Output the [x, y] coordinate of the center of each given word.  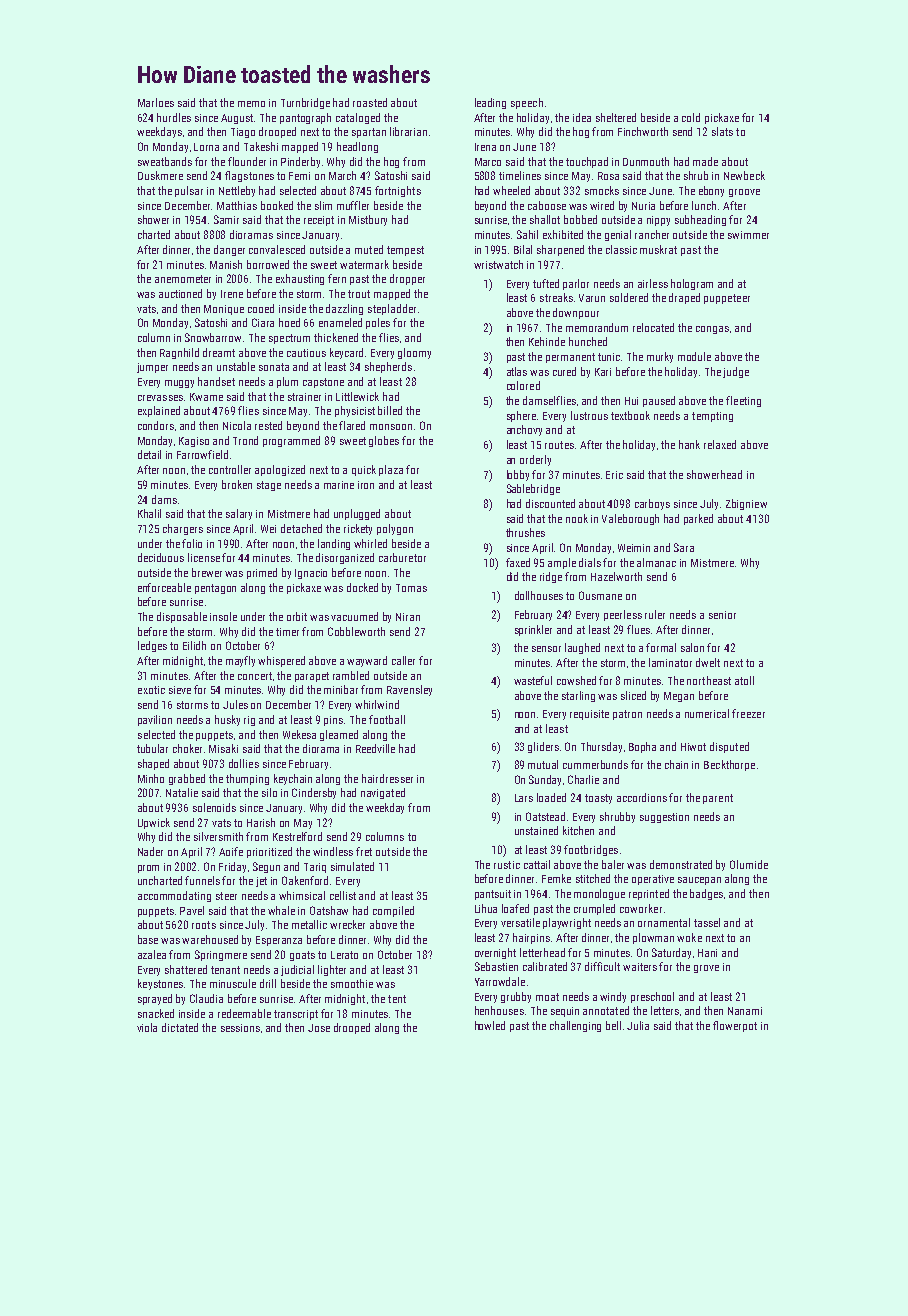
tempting [712, 417]
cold [691, 117]
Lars [524, 798]
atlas [517, 371]
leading [490, 103]
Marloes [156, 102]
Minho [151, 778]
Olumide [749, 864]
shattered [186, 969]
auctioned [180, 293]
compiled [393, 911]
